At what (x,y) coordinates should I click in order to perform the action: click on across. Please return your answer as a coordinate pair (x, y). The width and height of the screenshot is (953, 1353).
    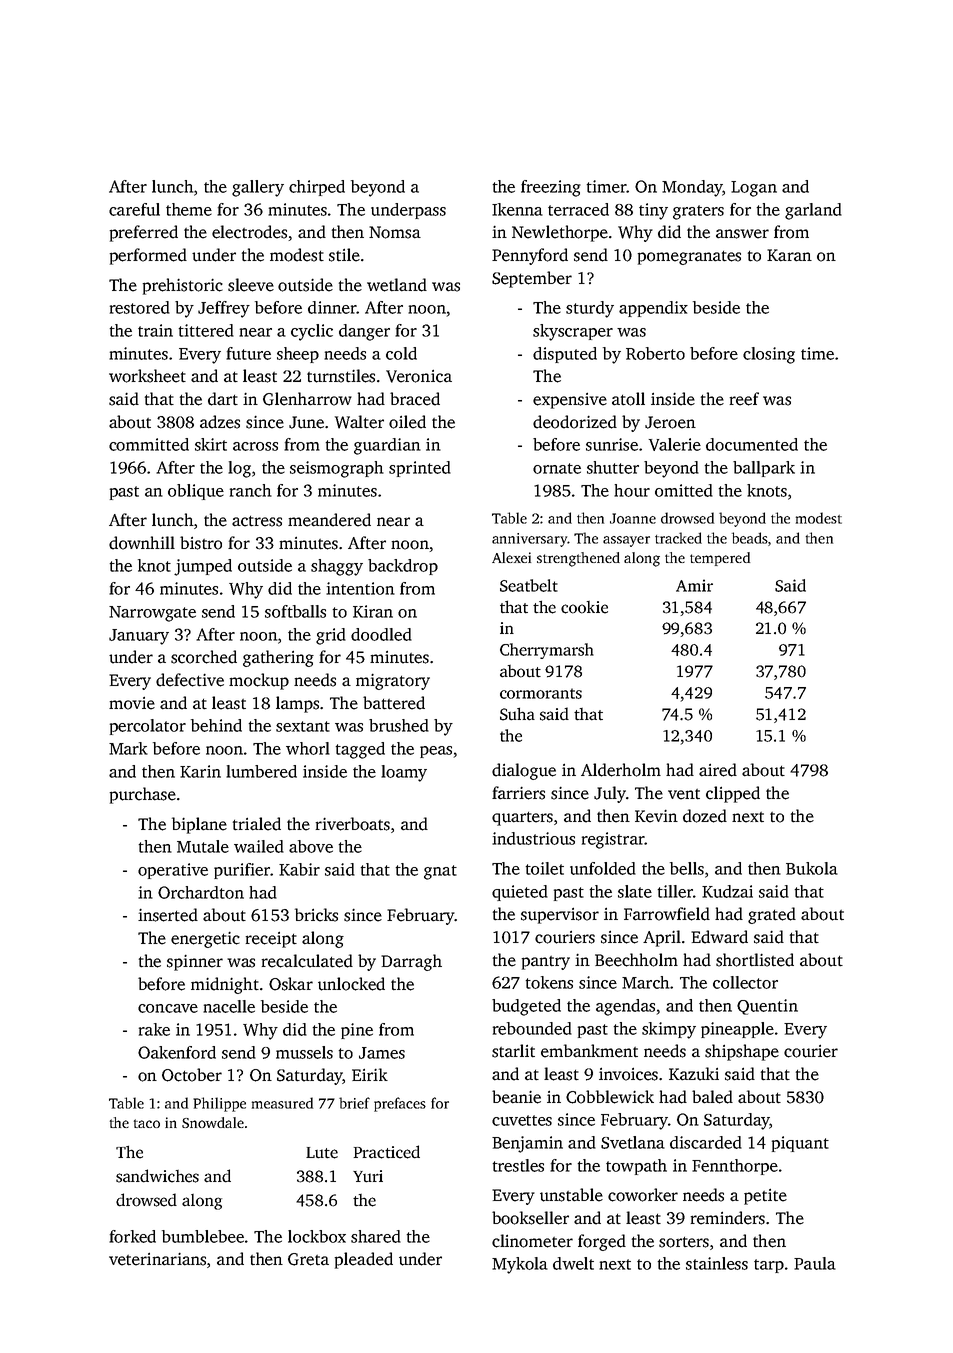
    Looking at the image, I should click on (255, 446).
